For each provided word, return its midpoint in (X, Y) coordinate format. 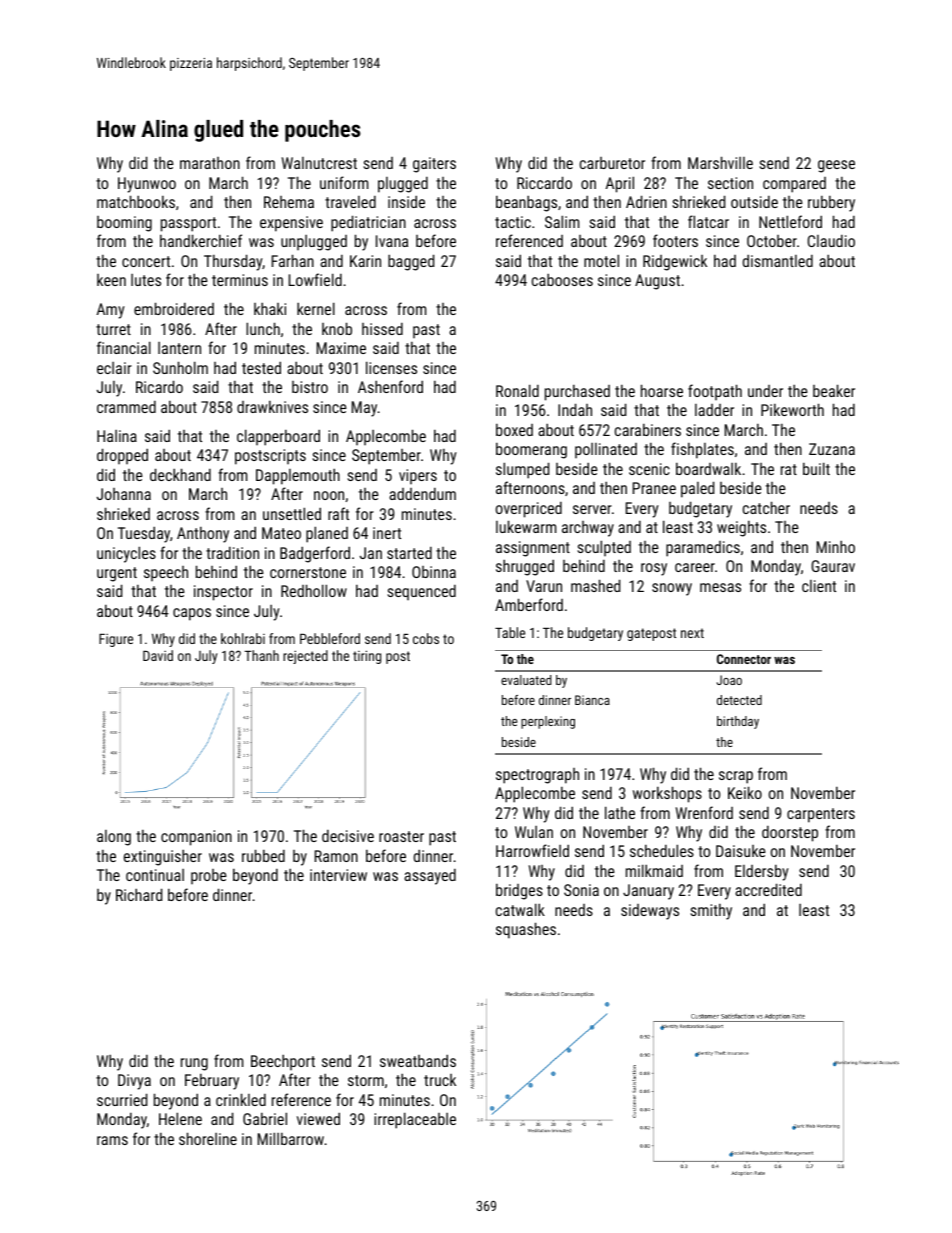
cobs (426, 638)
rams (112, 1140)
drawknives (272, 406)
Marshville (720, 162)
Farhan (293, 260)
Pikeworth (792, 409)
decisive (348, 836)
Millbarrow (291, 1138)
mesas (720, 587)
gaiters (434, 165)
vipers (418, 476)
